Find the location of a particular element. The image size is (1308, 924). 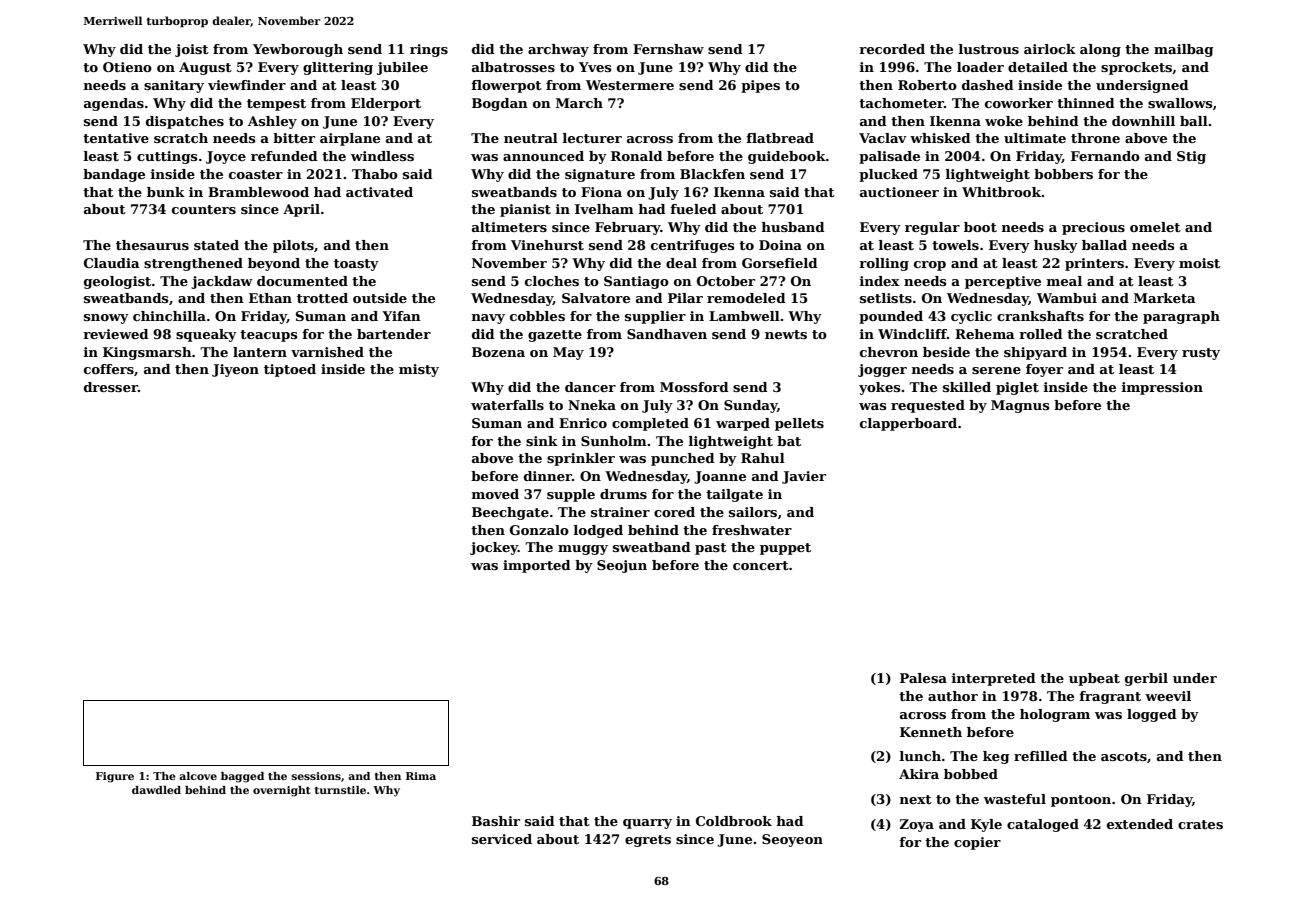

interpreted is located at coordinates (994, 679).
